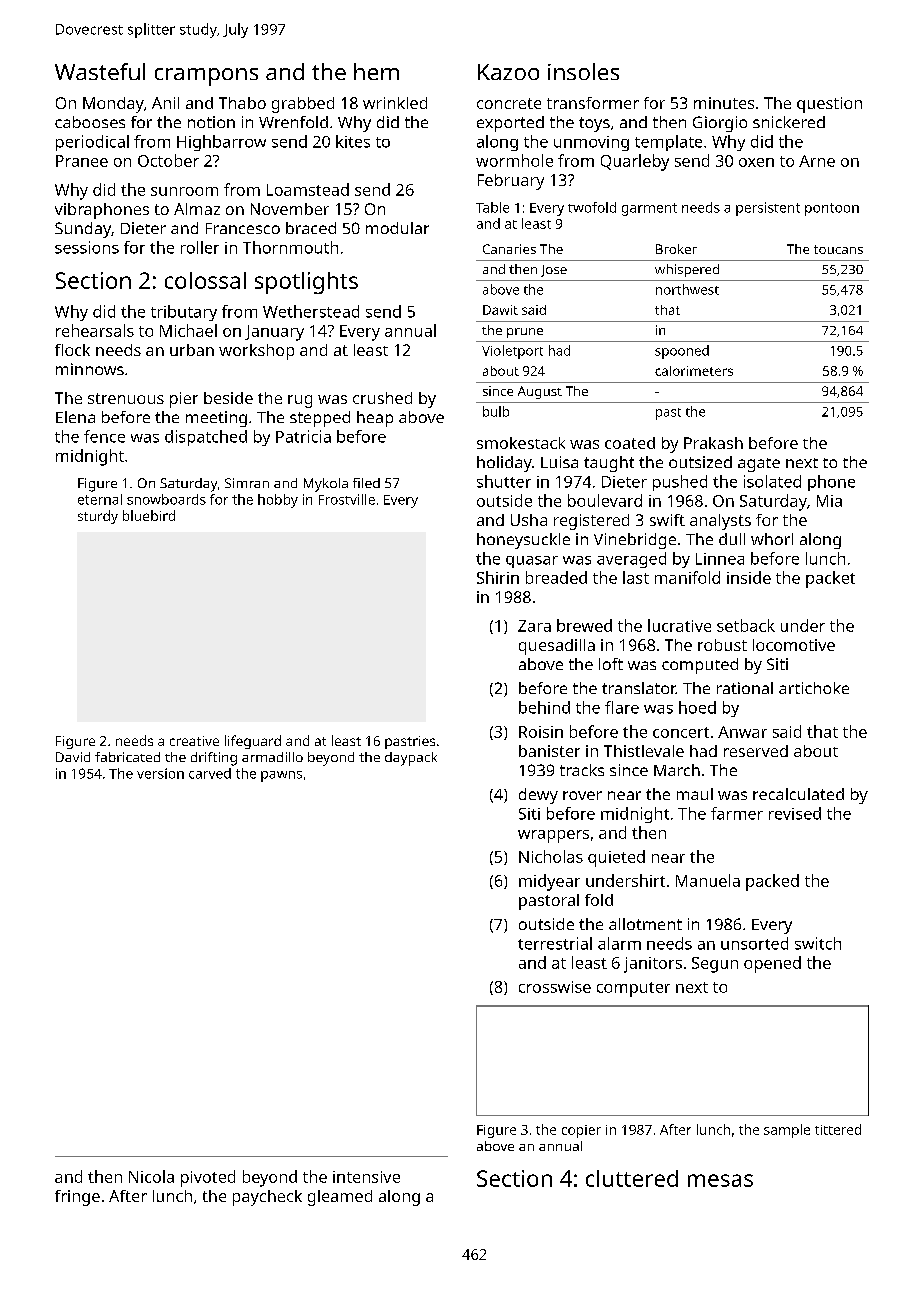 The height and width of the page is (1308, 924). Describe the element at coordinates (504, 464) in the page. I see `holiday` at that location.
